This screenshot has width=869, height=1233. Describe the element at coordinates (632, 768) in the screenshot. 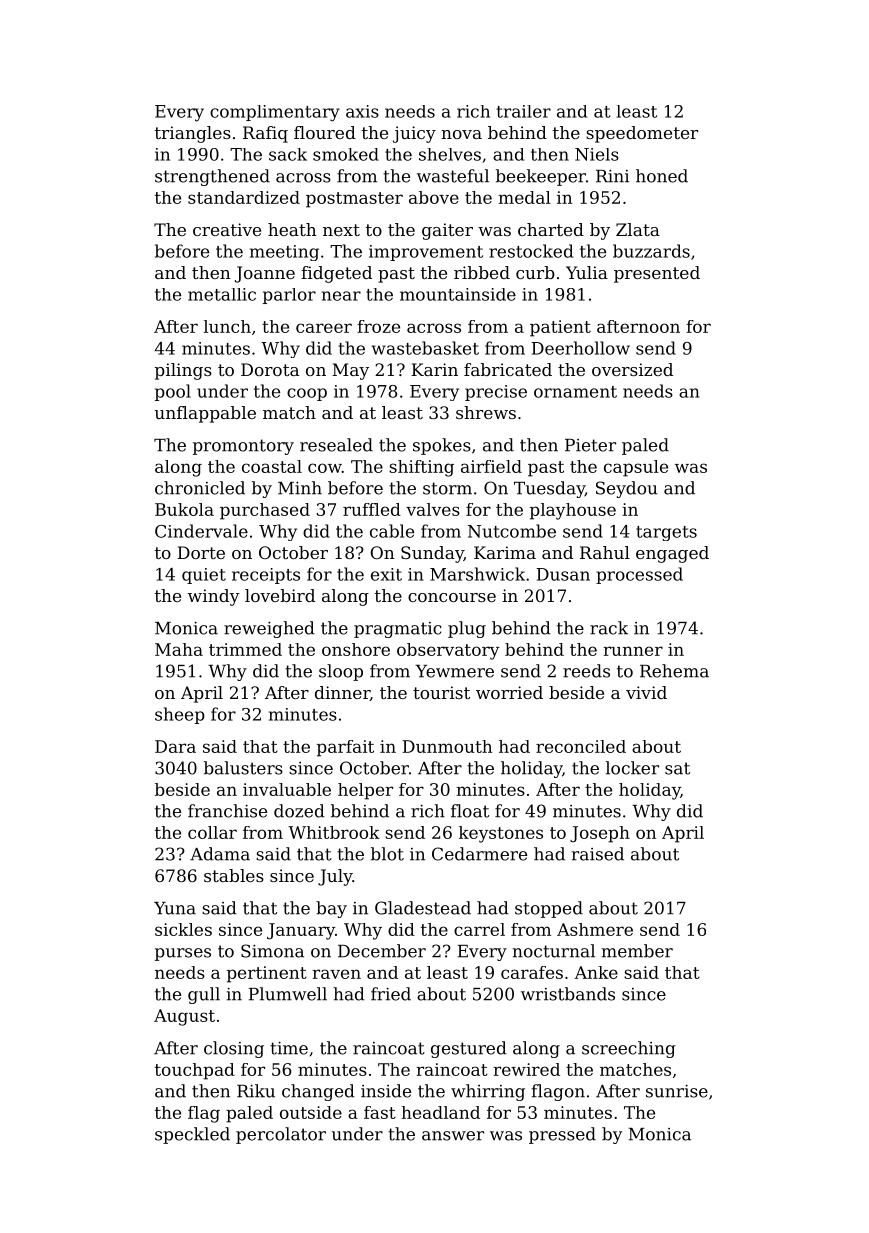

I see `locker` at that location.
